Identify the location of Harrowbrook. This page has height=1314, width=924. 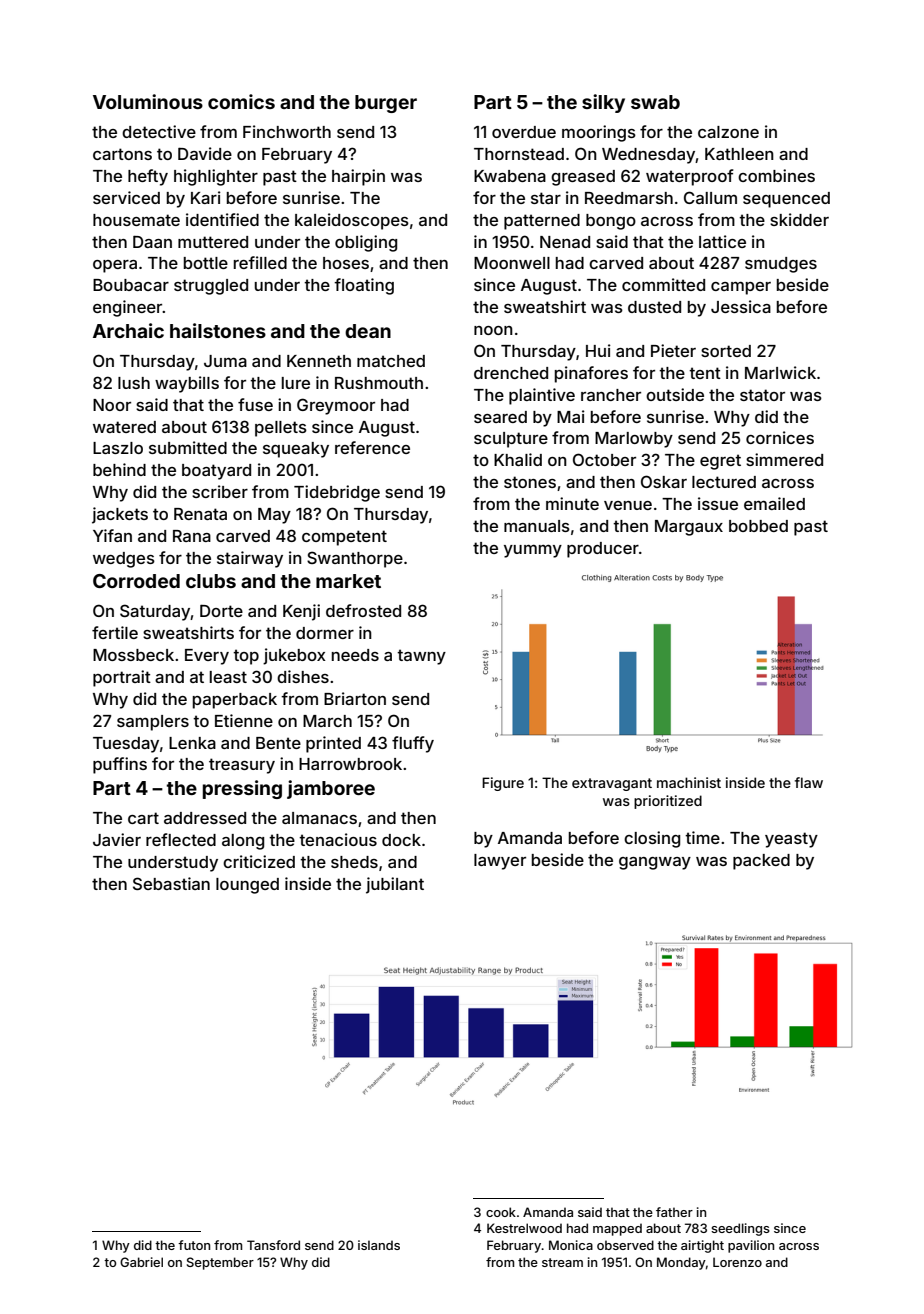
(350, 764).
